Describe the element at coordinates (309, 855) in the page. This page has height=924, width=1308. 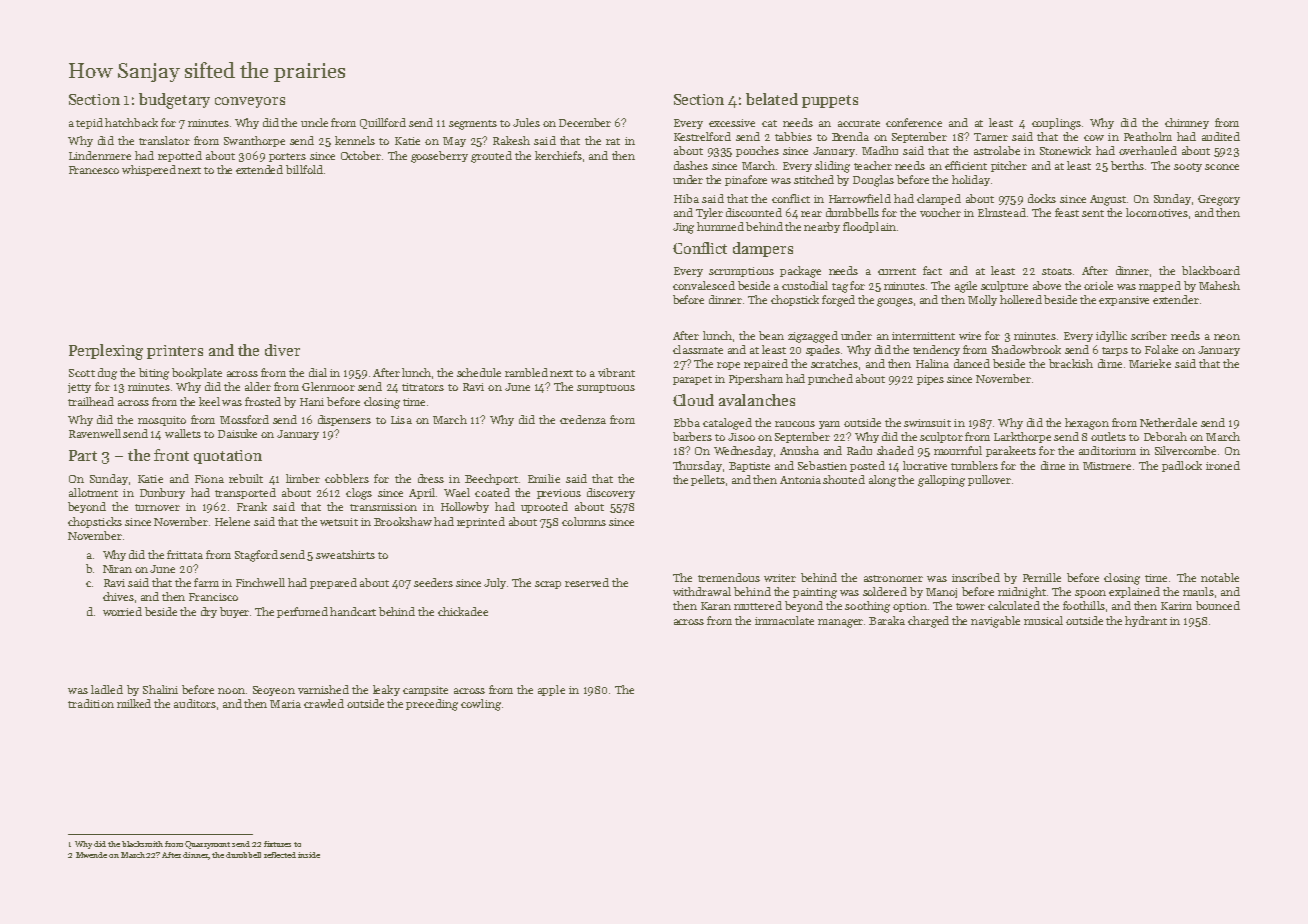
I see `inside` at that location.
